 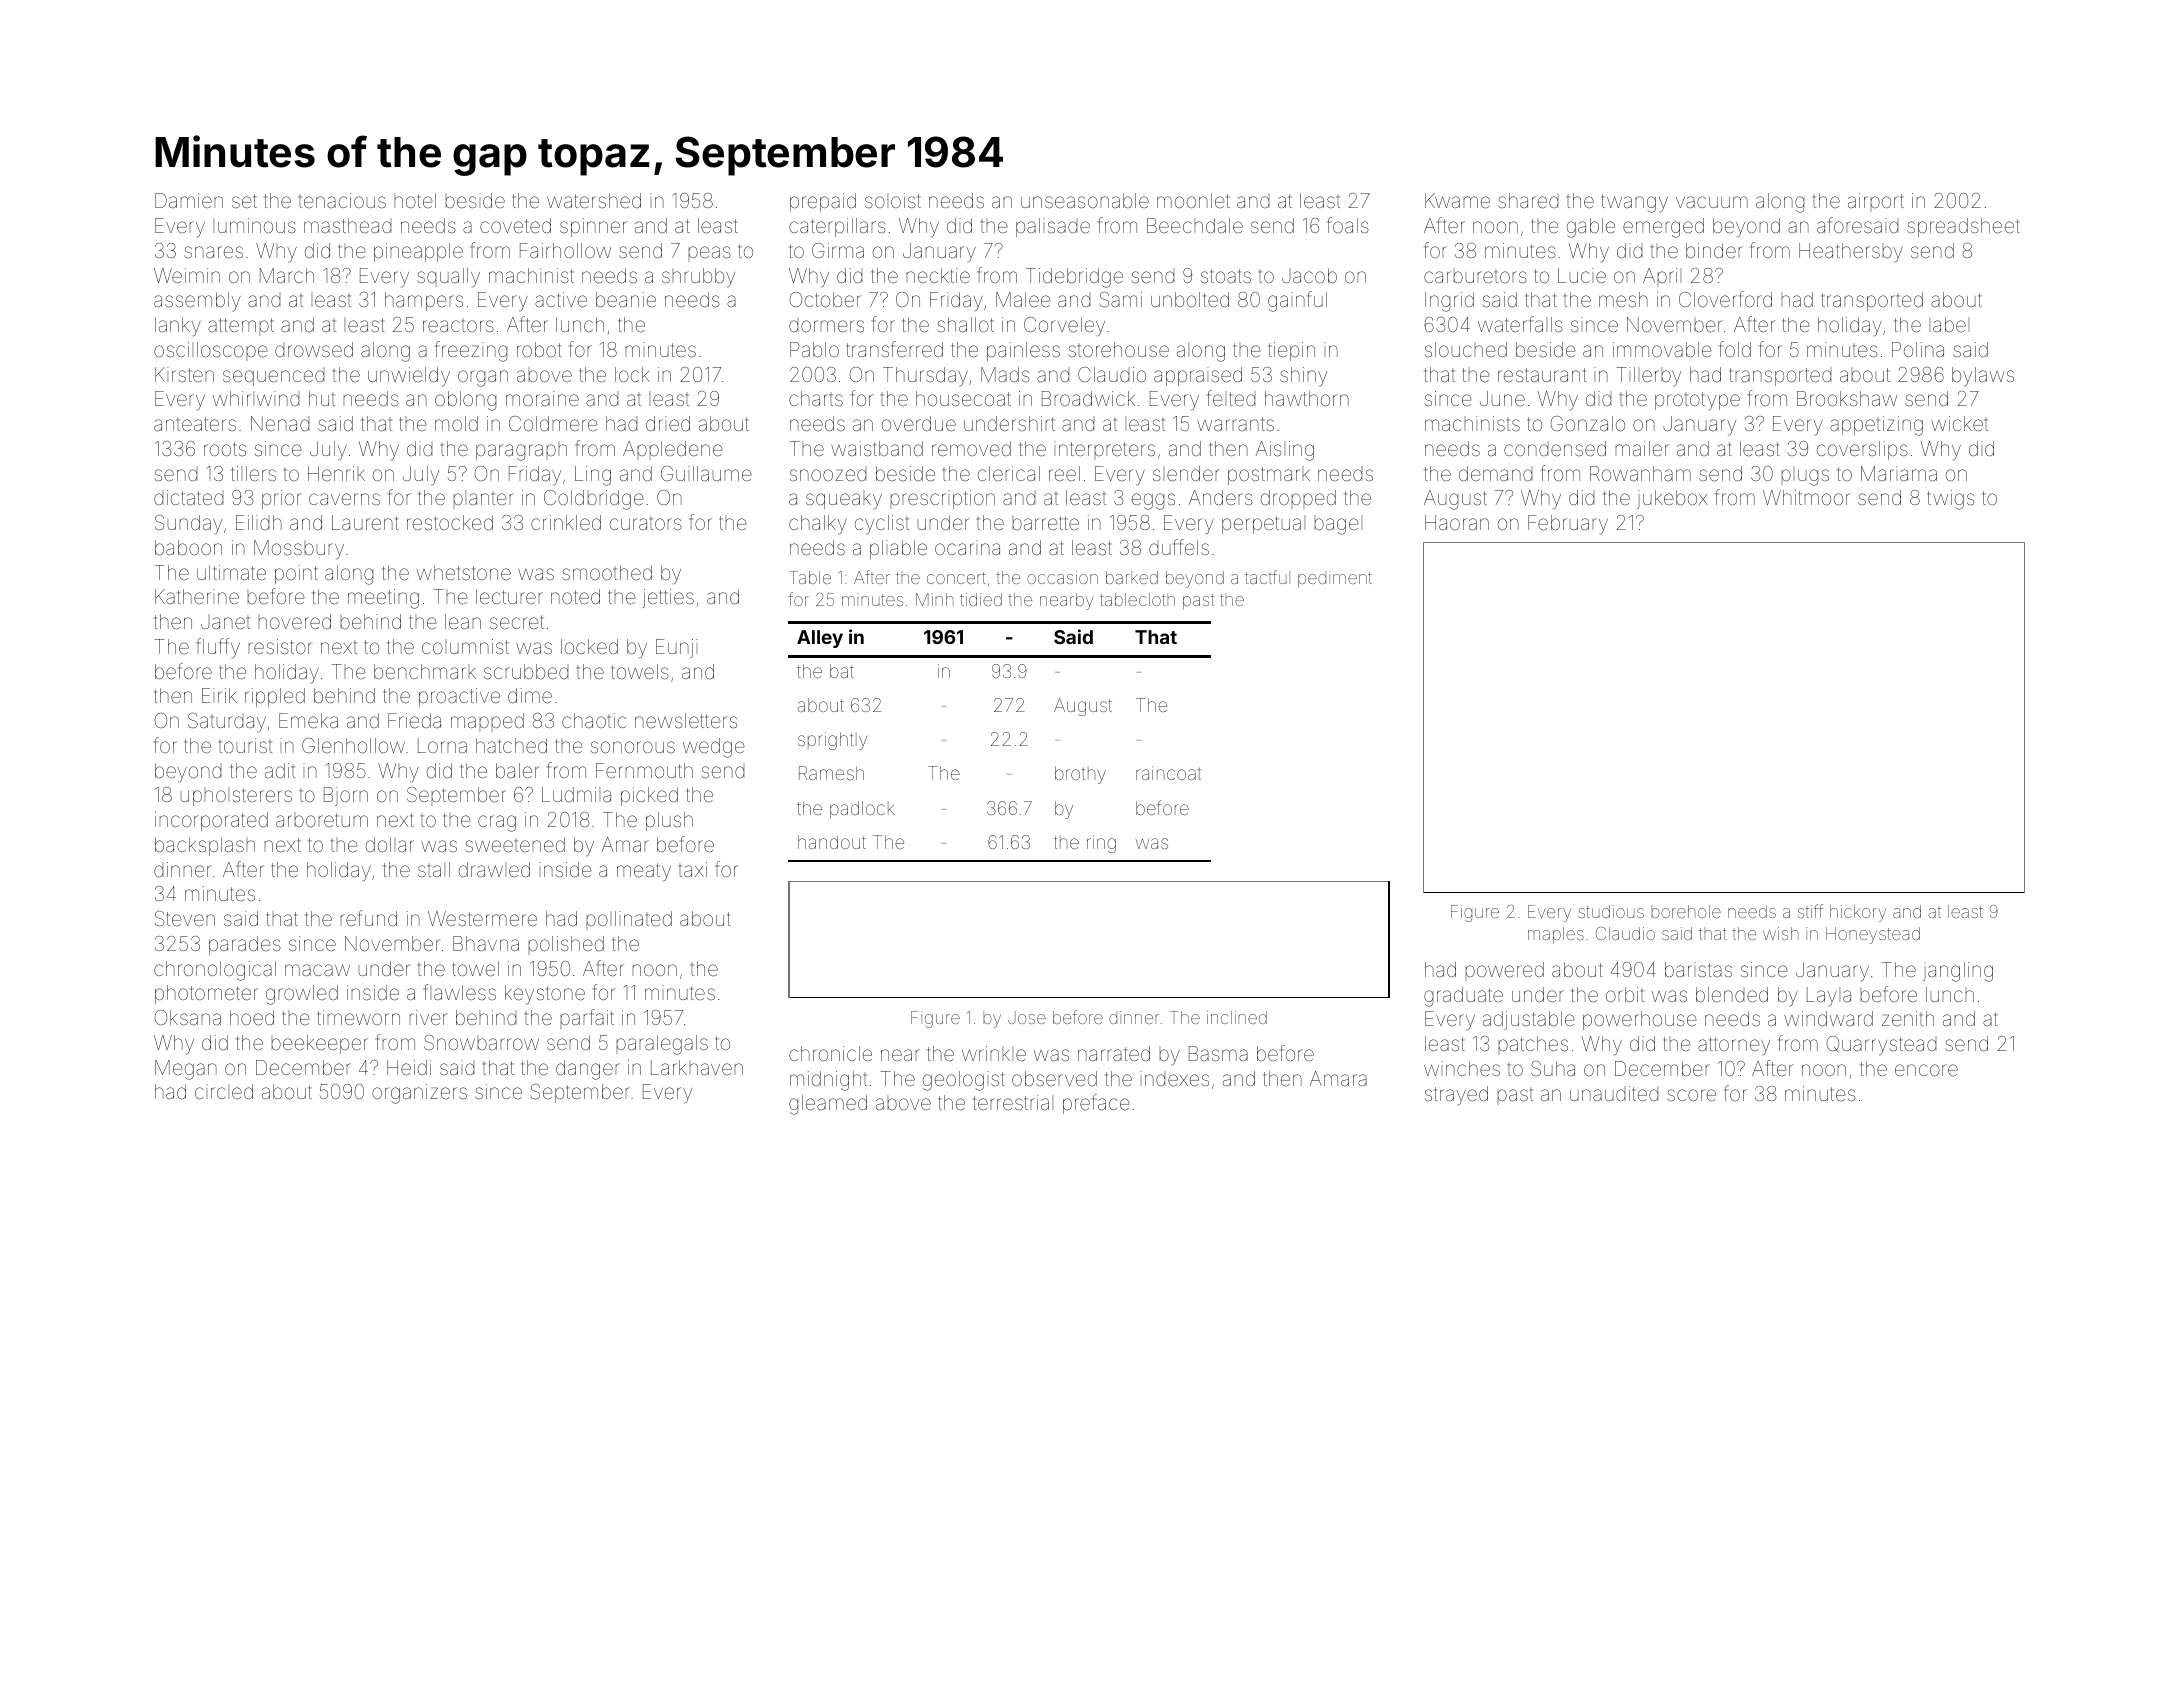 I want to click on airport, so click(x=1876, y=202).
